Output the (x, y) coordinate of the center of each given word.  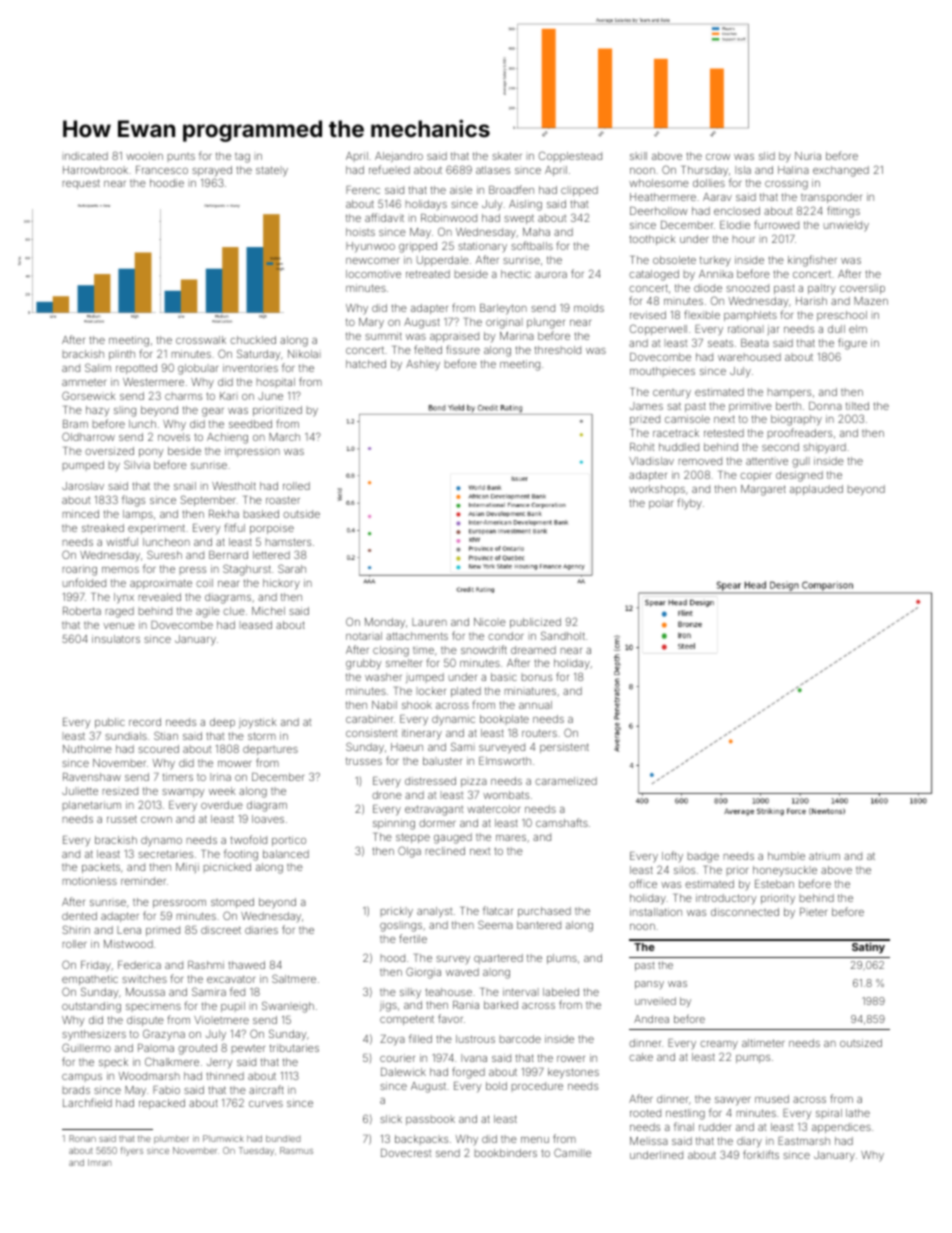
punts (181, 157)
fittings (843, 212)
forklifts (761, 1154)
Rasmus (296, 1150)
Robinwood (449, 218)
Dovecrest (406, 1153)
